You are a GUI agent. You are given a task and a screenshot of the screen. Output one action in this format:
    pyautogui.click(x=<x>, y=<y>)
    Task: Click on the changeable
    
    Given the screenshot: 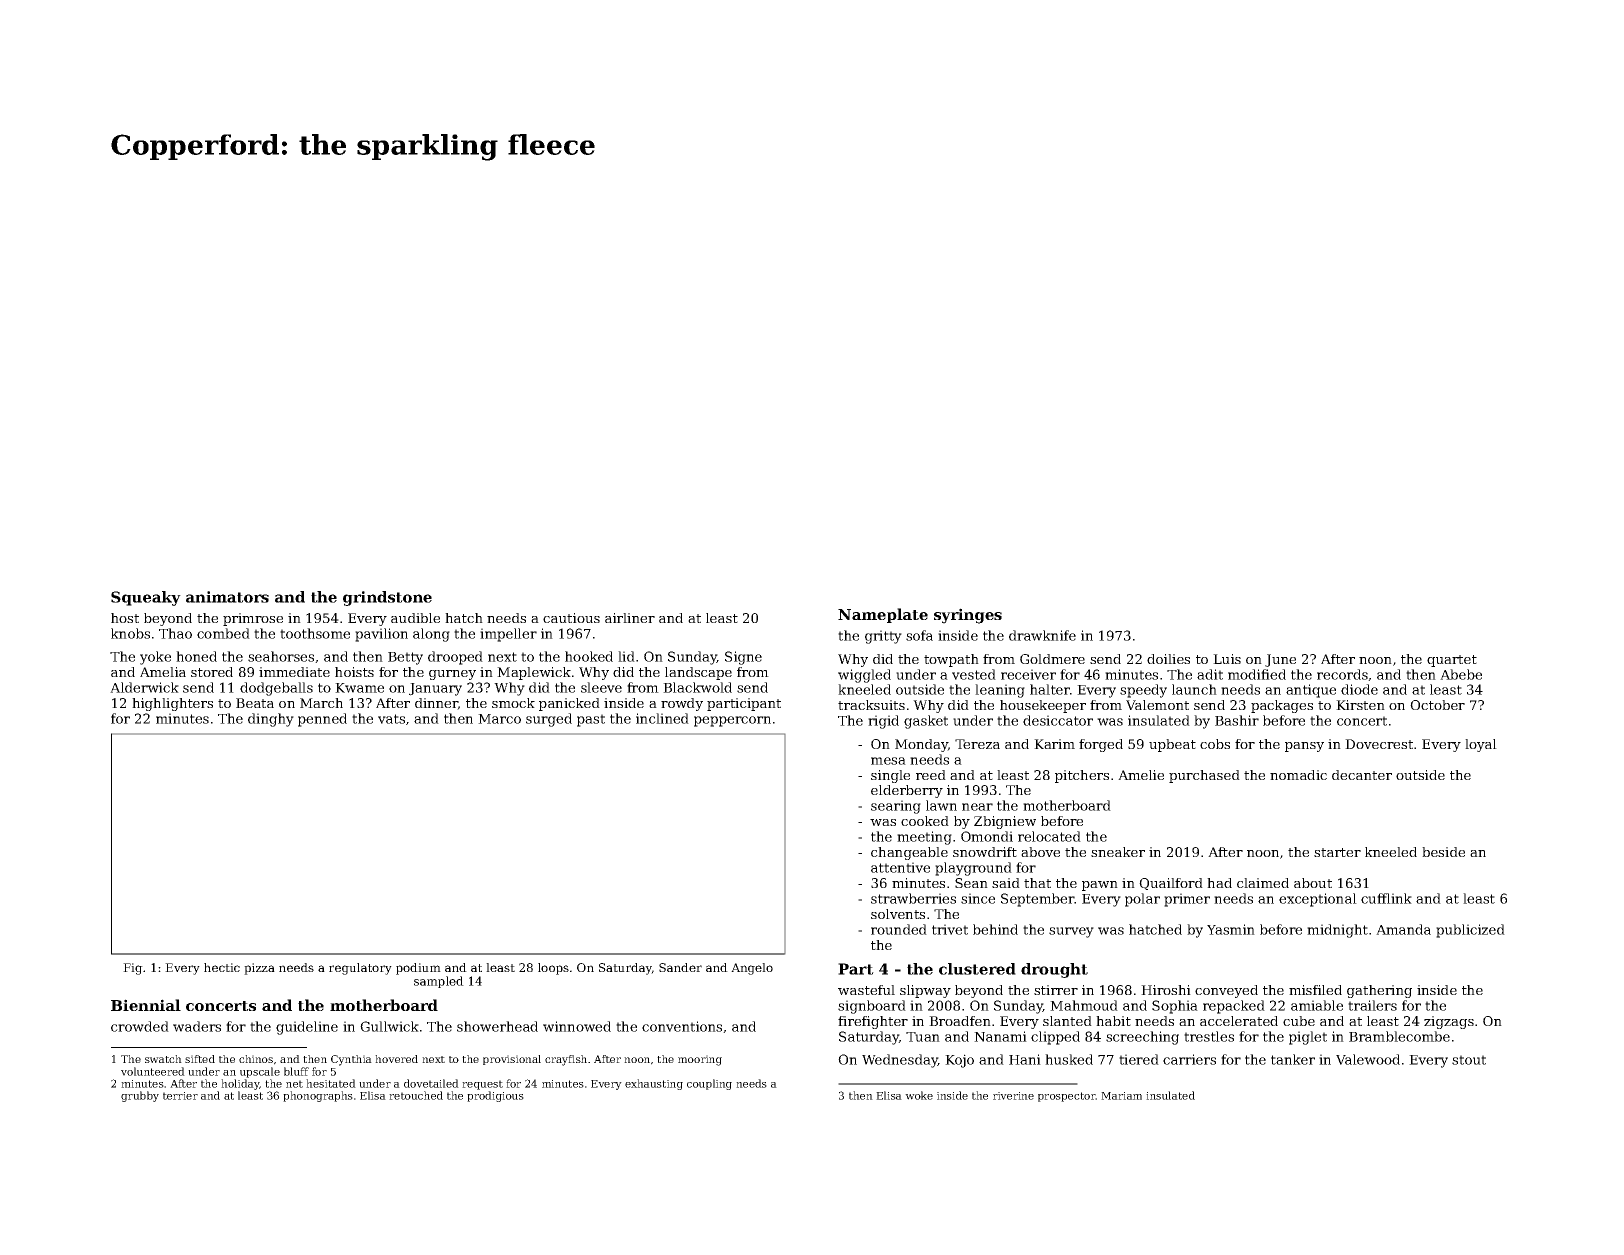 What is the action you would take?
    pyautogui.click(x=909, y=853)
